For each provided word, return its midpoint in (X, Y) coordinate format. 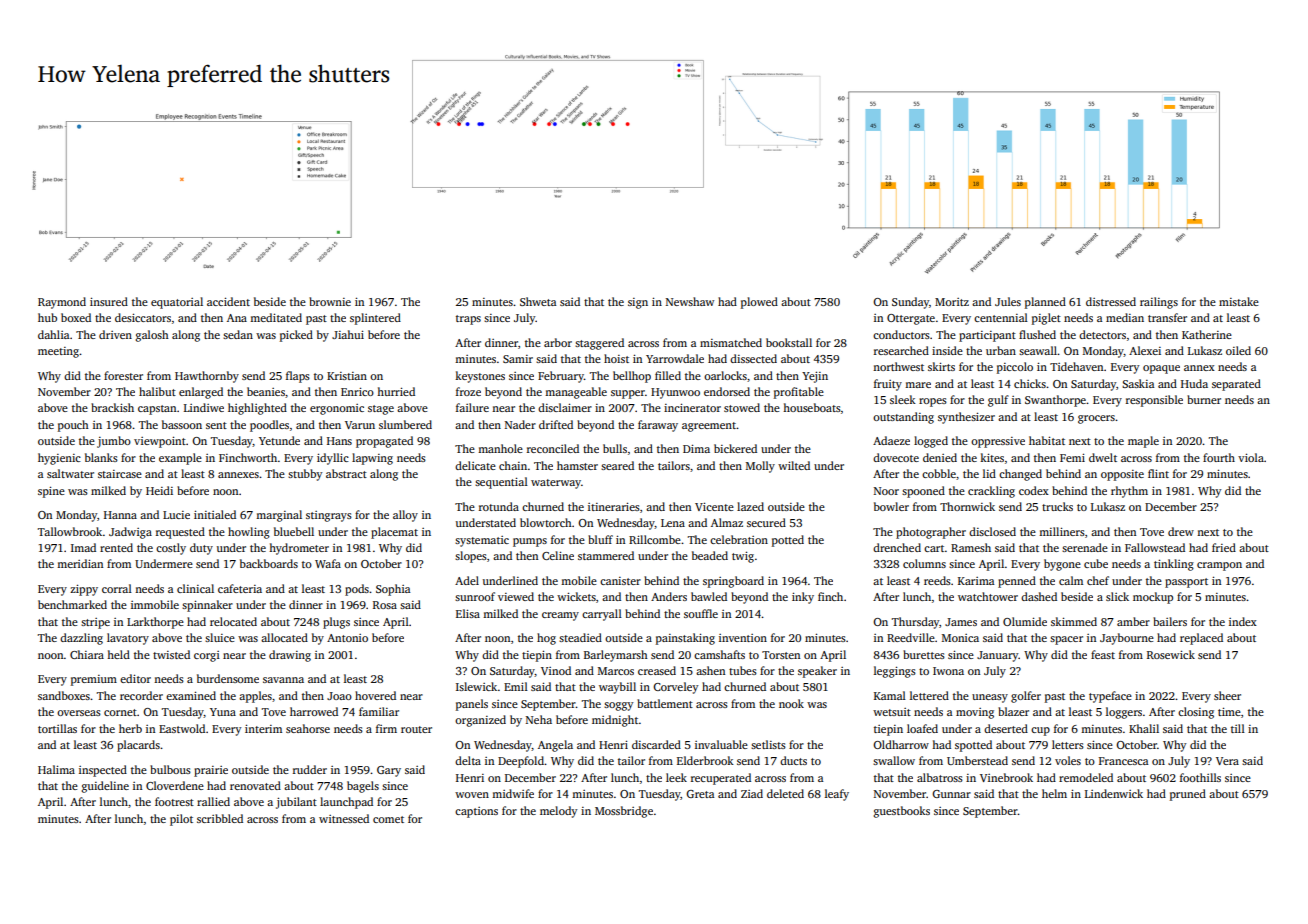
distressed (1111, 301)
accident (228, 301)
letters (1068, 744)
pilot (181, 820)
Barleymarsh (616, 656)
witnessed (344, 818)
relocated (233, 621)
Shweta (538, 301)
